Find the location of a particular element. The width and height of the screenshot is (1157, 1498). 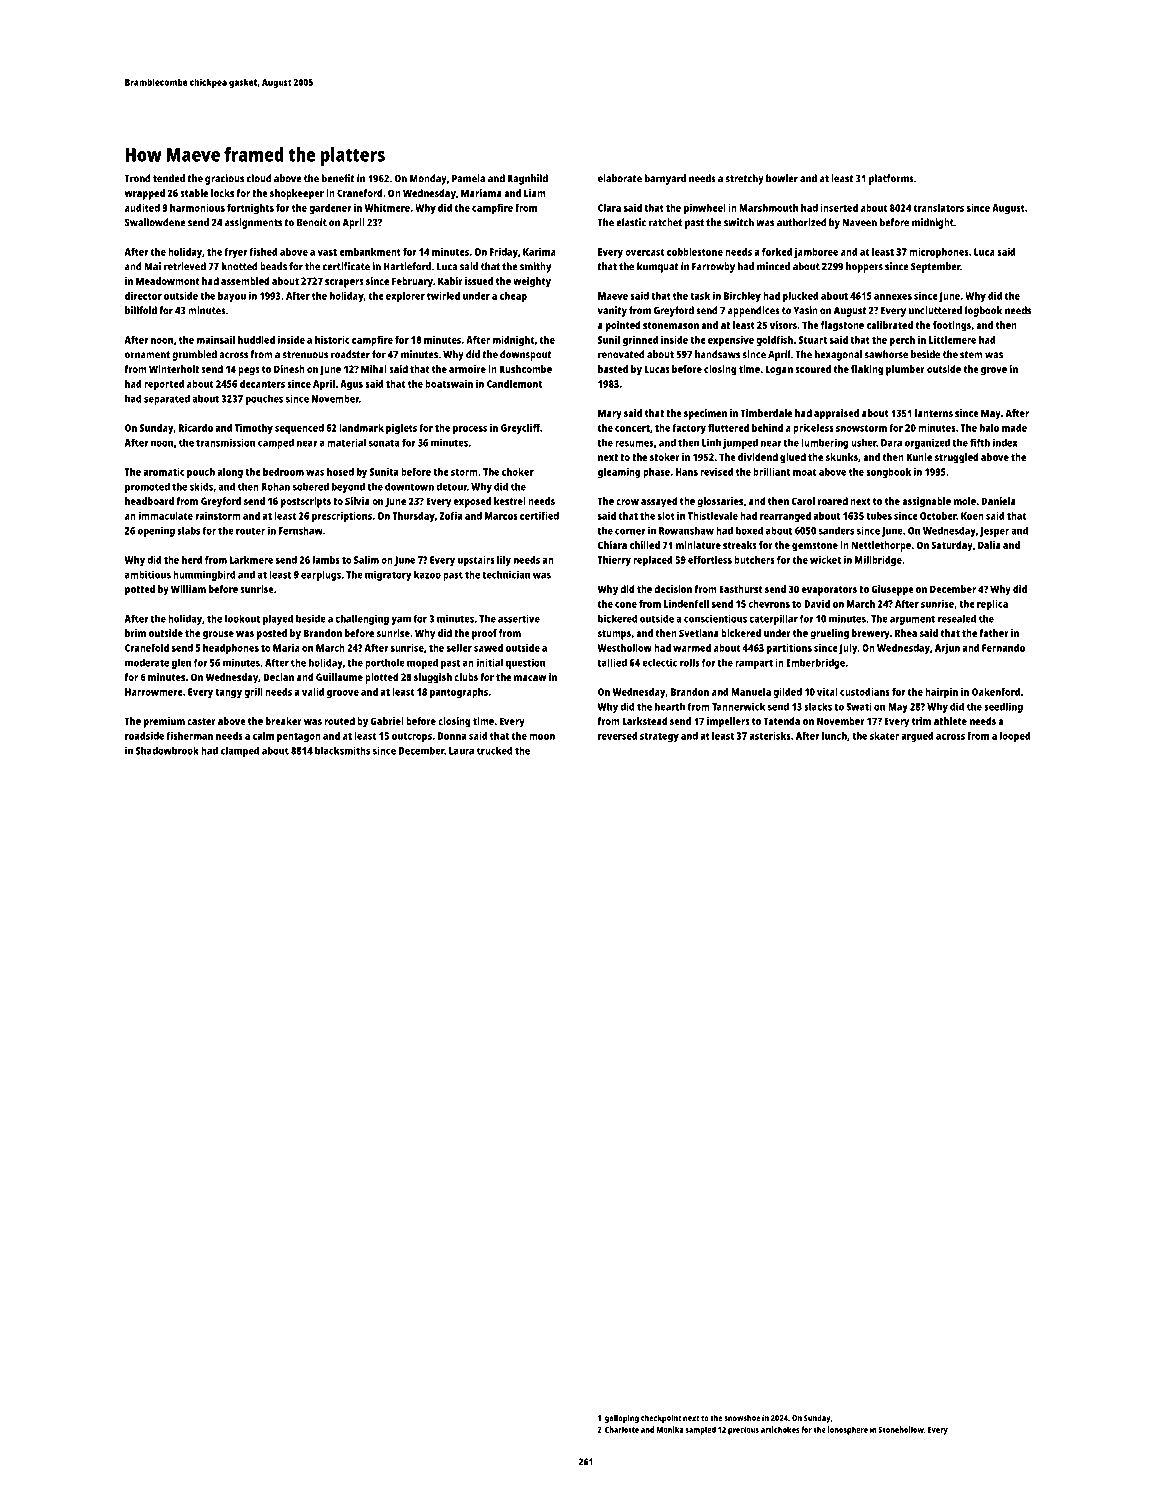

ionosphere is located at coordinates (847, 1430).
